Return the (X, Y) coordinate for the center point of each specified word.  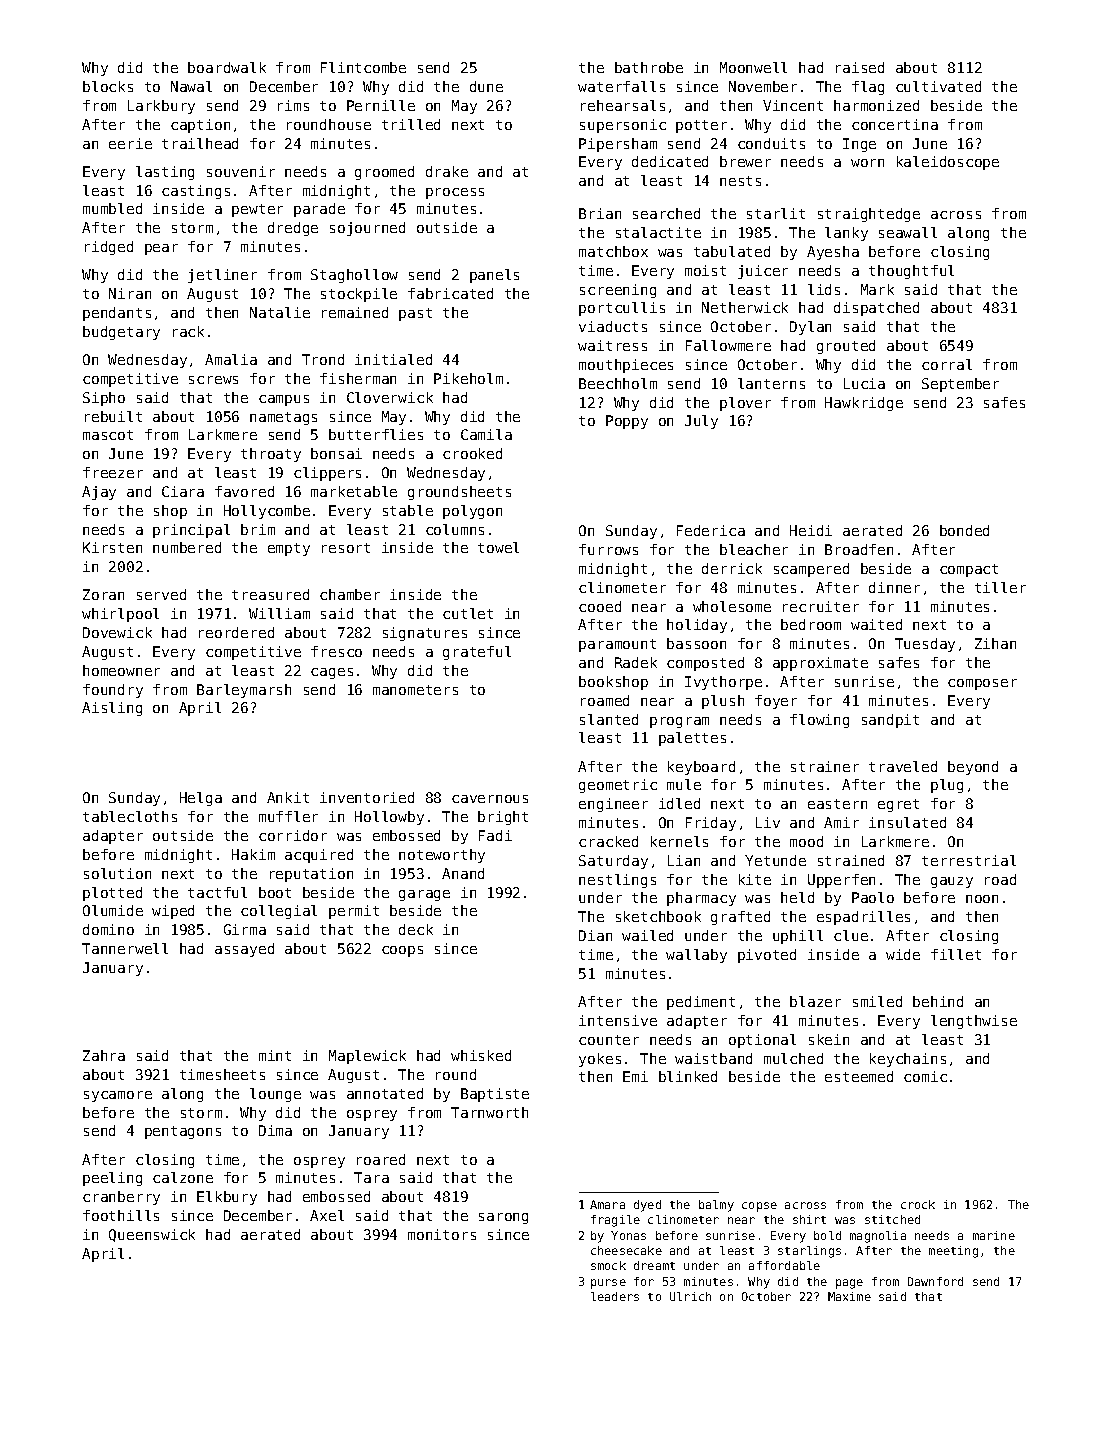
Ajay (99, 493)
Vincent (793, 105)
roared (381, 1159)
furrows (608, 549)
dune (486, 86)
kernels (679, 841)
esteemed (859, 1076)
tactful (217, 892)
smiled (877, 1001)
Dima (275, 1130)
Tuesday (925, 645)
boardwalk (227, 67)
